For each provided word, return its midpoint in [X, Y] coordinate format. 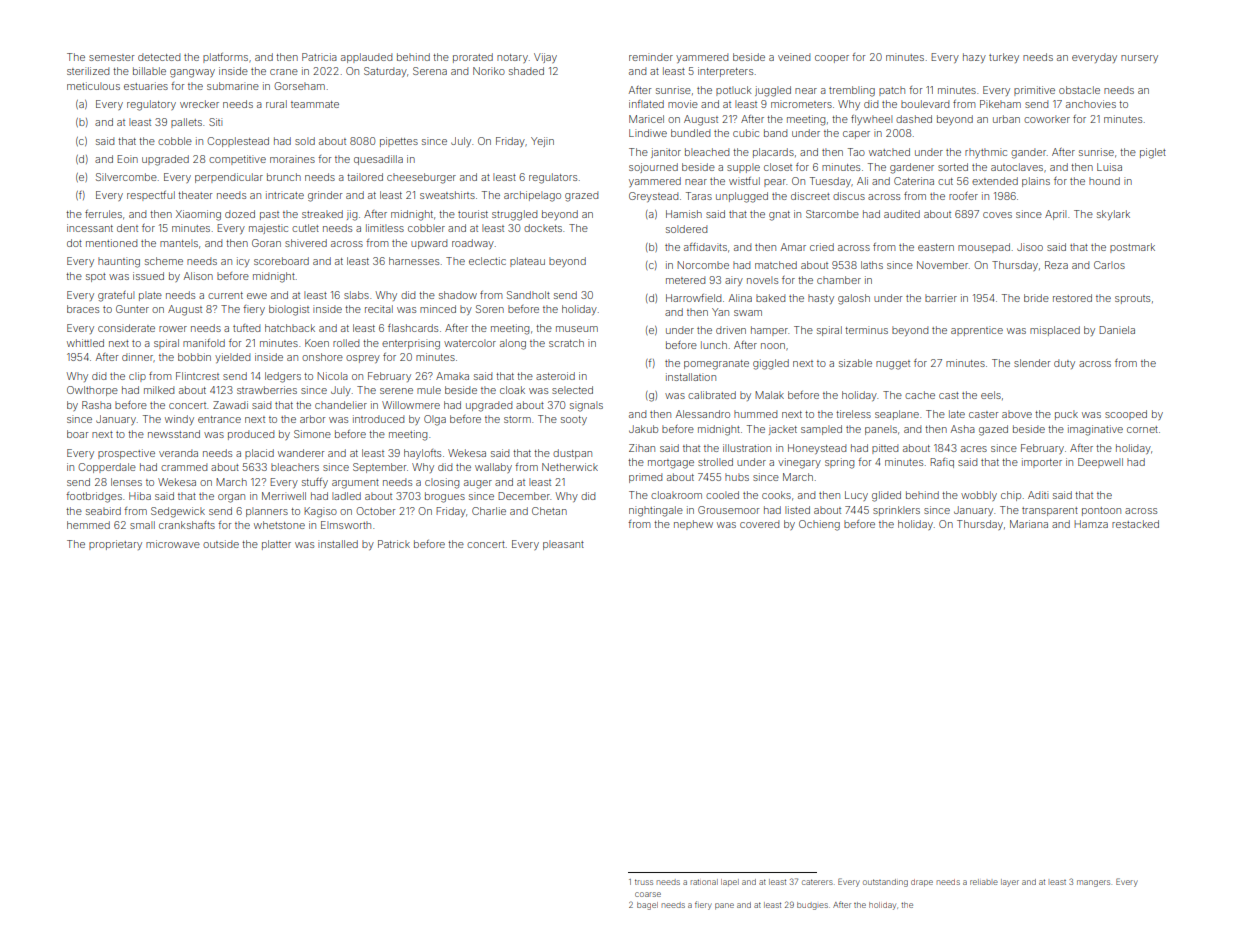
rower [173, 329]
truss [644, 882]
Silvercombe [126, 177]
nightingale [656, 511]
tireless [853, 414]
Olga [435, 420]
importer [1042, 463]
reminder [651, 57]
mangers [1093, 883]
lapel [730, 883]
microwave [173, 544]
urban [1006, 119]
